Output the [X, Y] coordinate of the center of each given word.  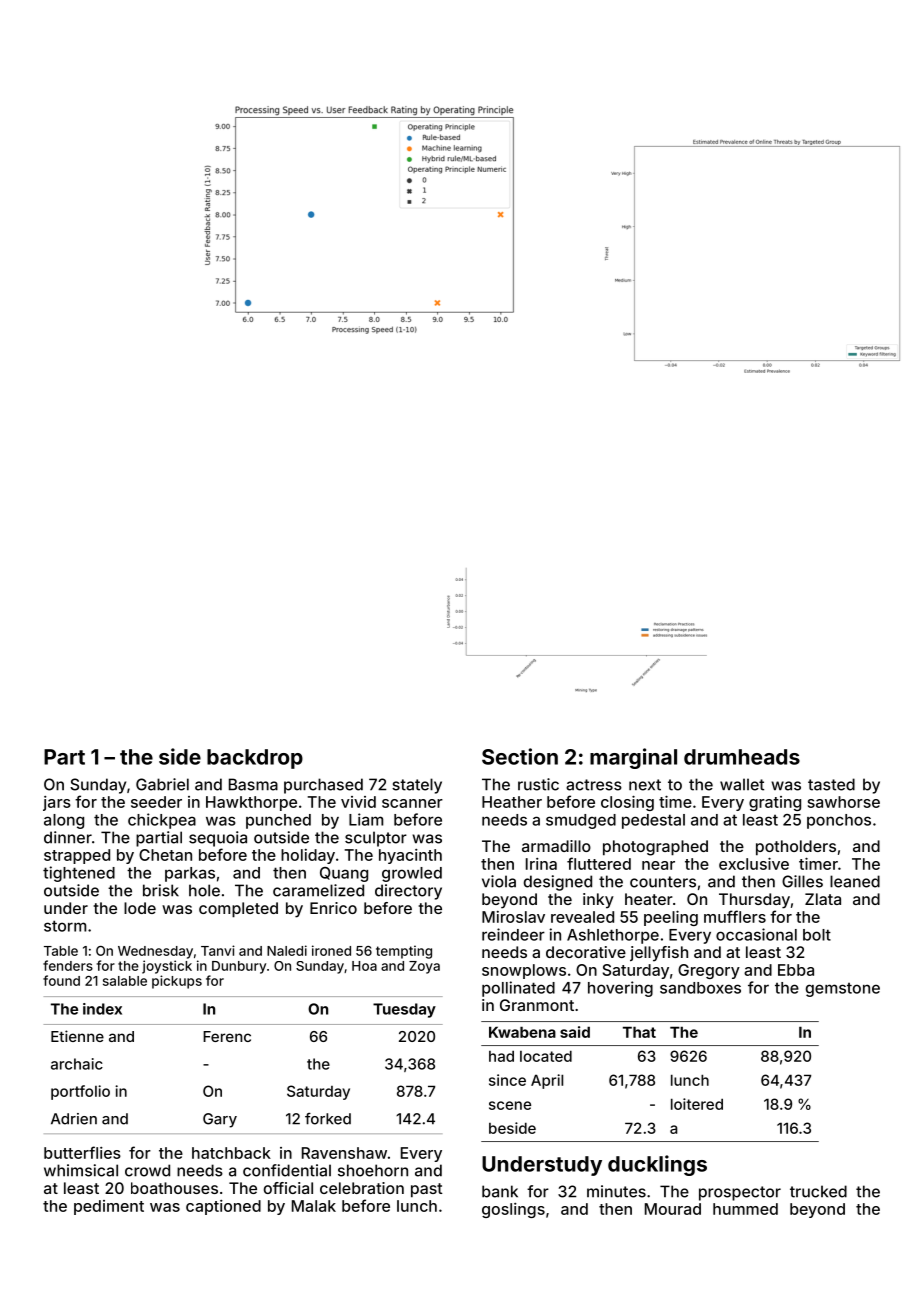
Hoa [364, 966]
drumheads [742, 757]
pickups [177, 982]
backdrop [255, 759]
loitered [697, 1104]
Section [520, 756]
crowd [147, 1170]
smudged [581, 821]
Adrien [74, 1119]
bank [500, 1191]
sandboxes [700, 988]
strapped [77, 856]
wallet [742, 784]
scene [510, 1105]
